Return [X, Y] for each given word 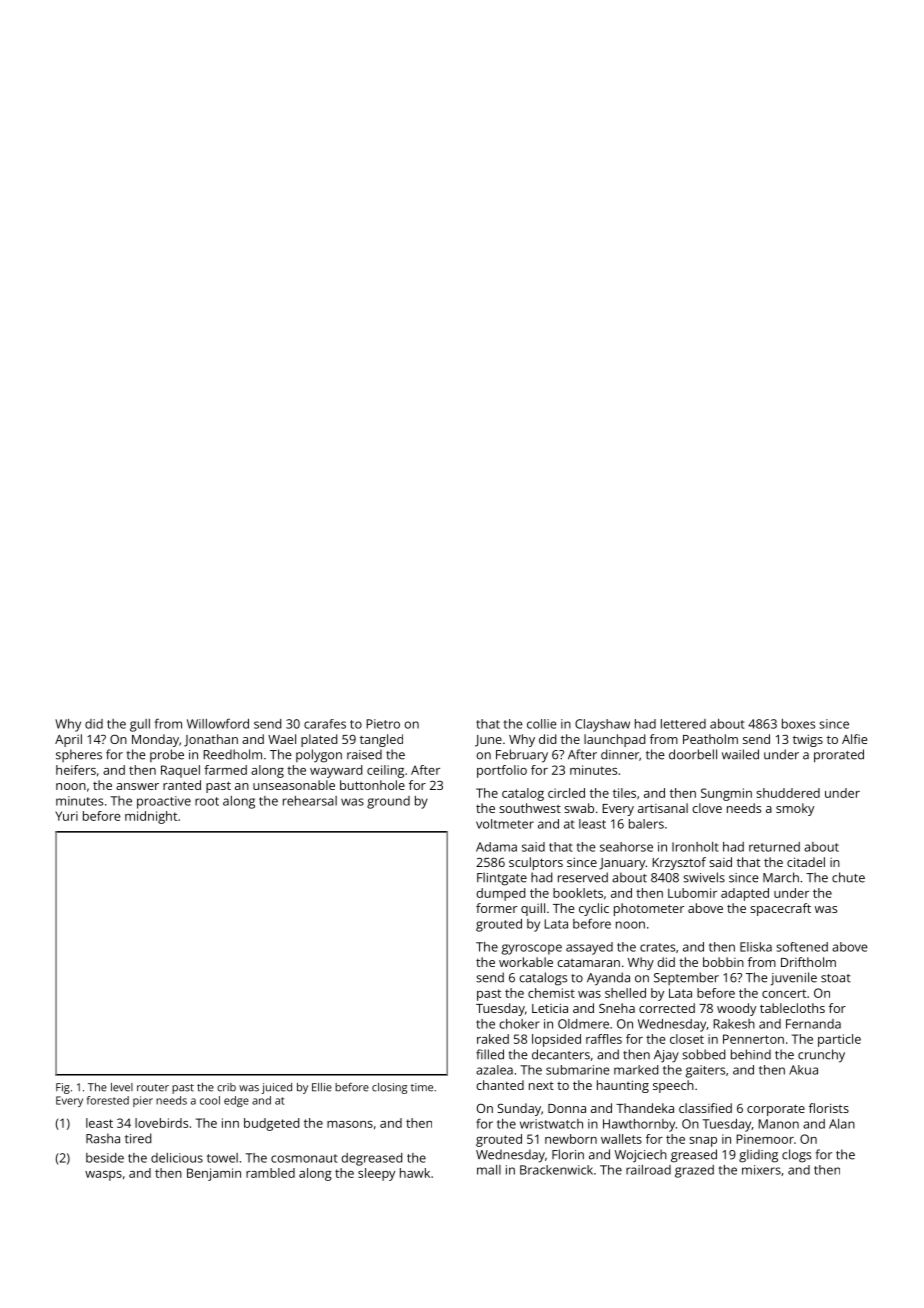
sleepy [376, 1174]
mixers [761, 1170]
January [622, 864]
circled [566, 793]
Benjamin [214, 1174]
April [68, 740]
